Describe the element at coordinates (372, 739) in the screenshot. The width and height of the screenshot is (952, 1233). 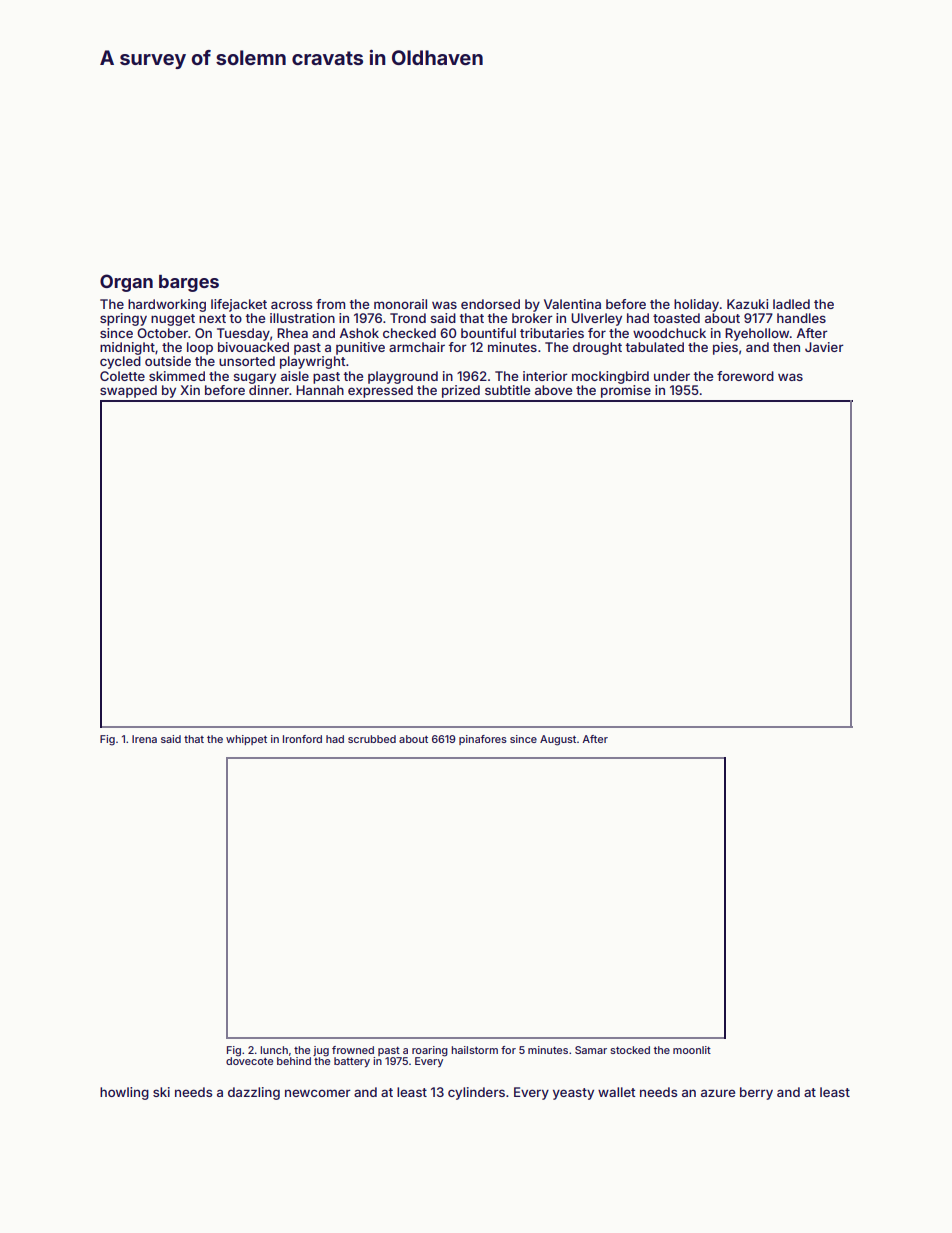
I see `scrubbed` at that location.
